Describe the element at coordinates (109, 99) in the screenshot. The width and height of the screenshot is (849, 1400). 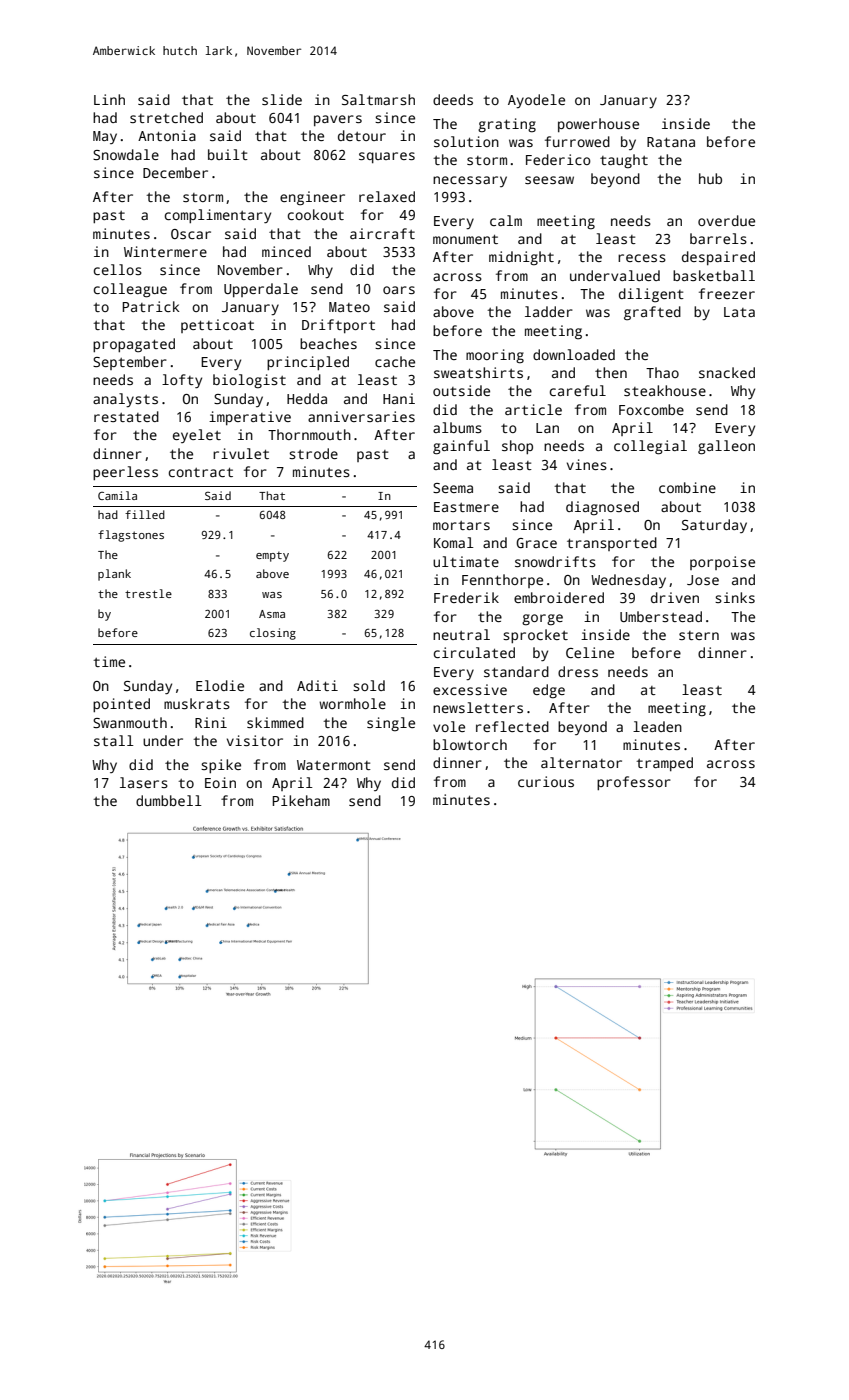
I see `Linh` at that location.
